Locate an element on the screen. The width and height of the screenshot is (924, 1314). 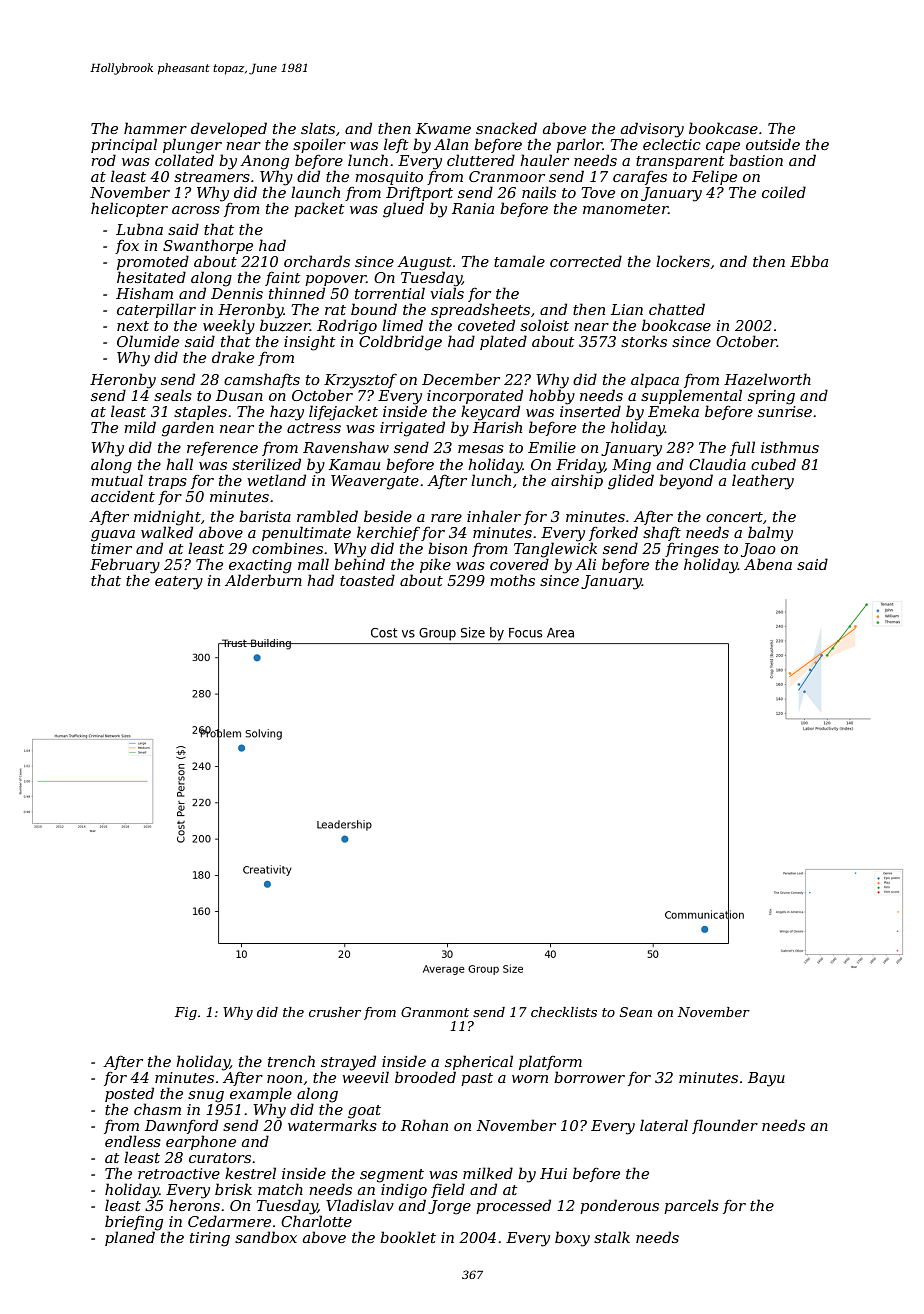
advisory is located at coordinates (652, 130).
